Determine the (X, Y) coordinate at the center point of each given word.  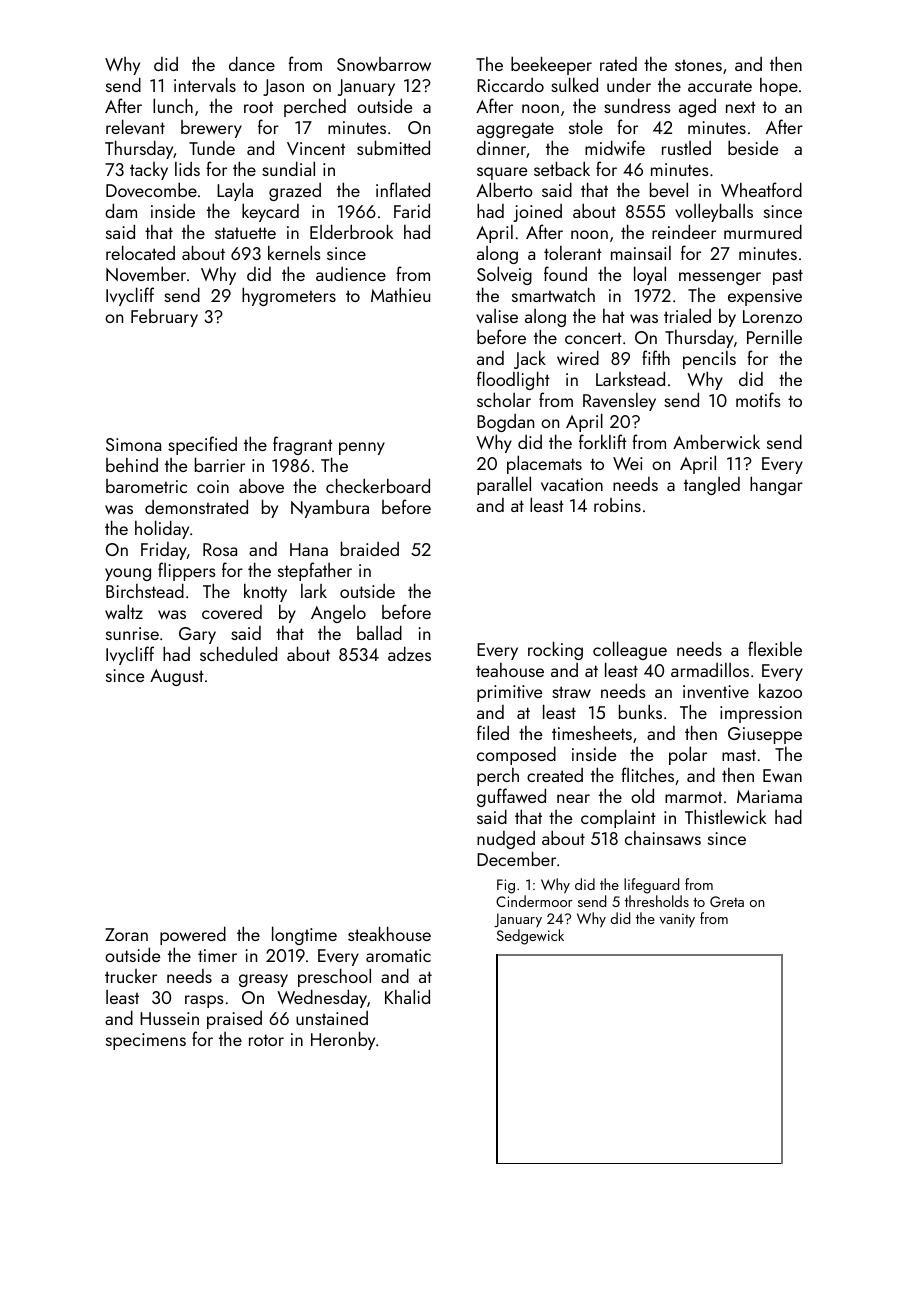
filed (493, 732)
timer (217, 955)
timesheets (592, 732)
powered (193, 935)
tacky (149, 171)
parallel (504, 485)
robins (617, 505)
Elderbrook (351, 231)
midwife (615, 147)
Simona (133, 444)
